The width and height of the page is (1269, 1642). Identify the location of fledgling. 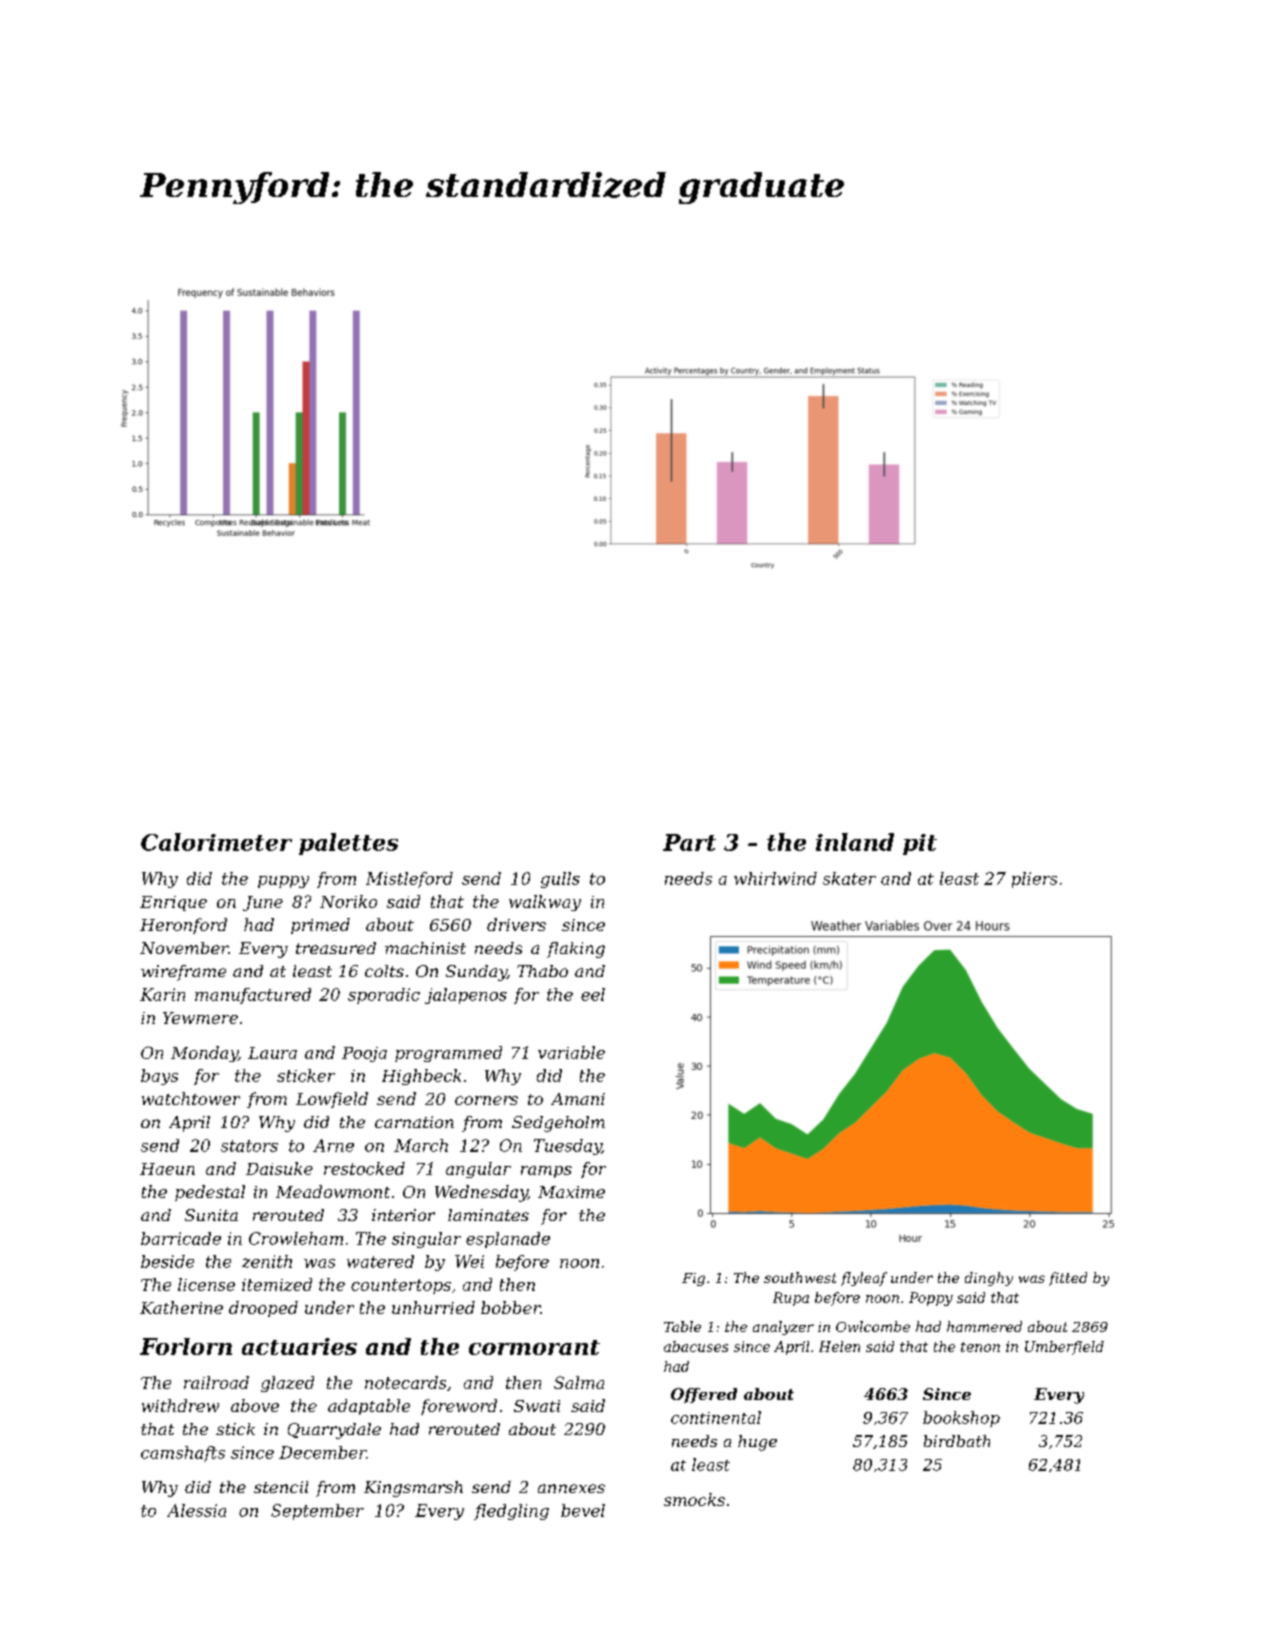
(511, 1512).
